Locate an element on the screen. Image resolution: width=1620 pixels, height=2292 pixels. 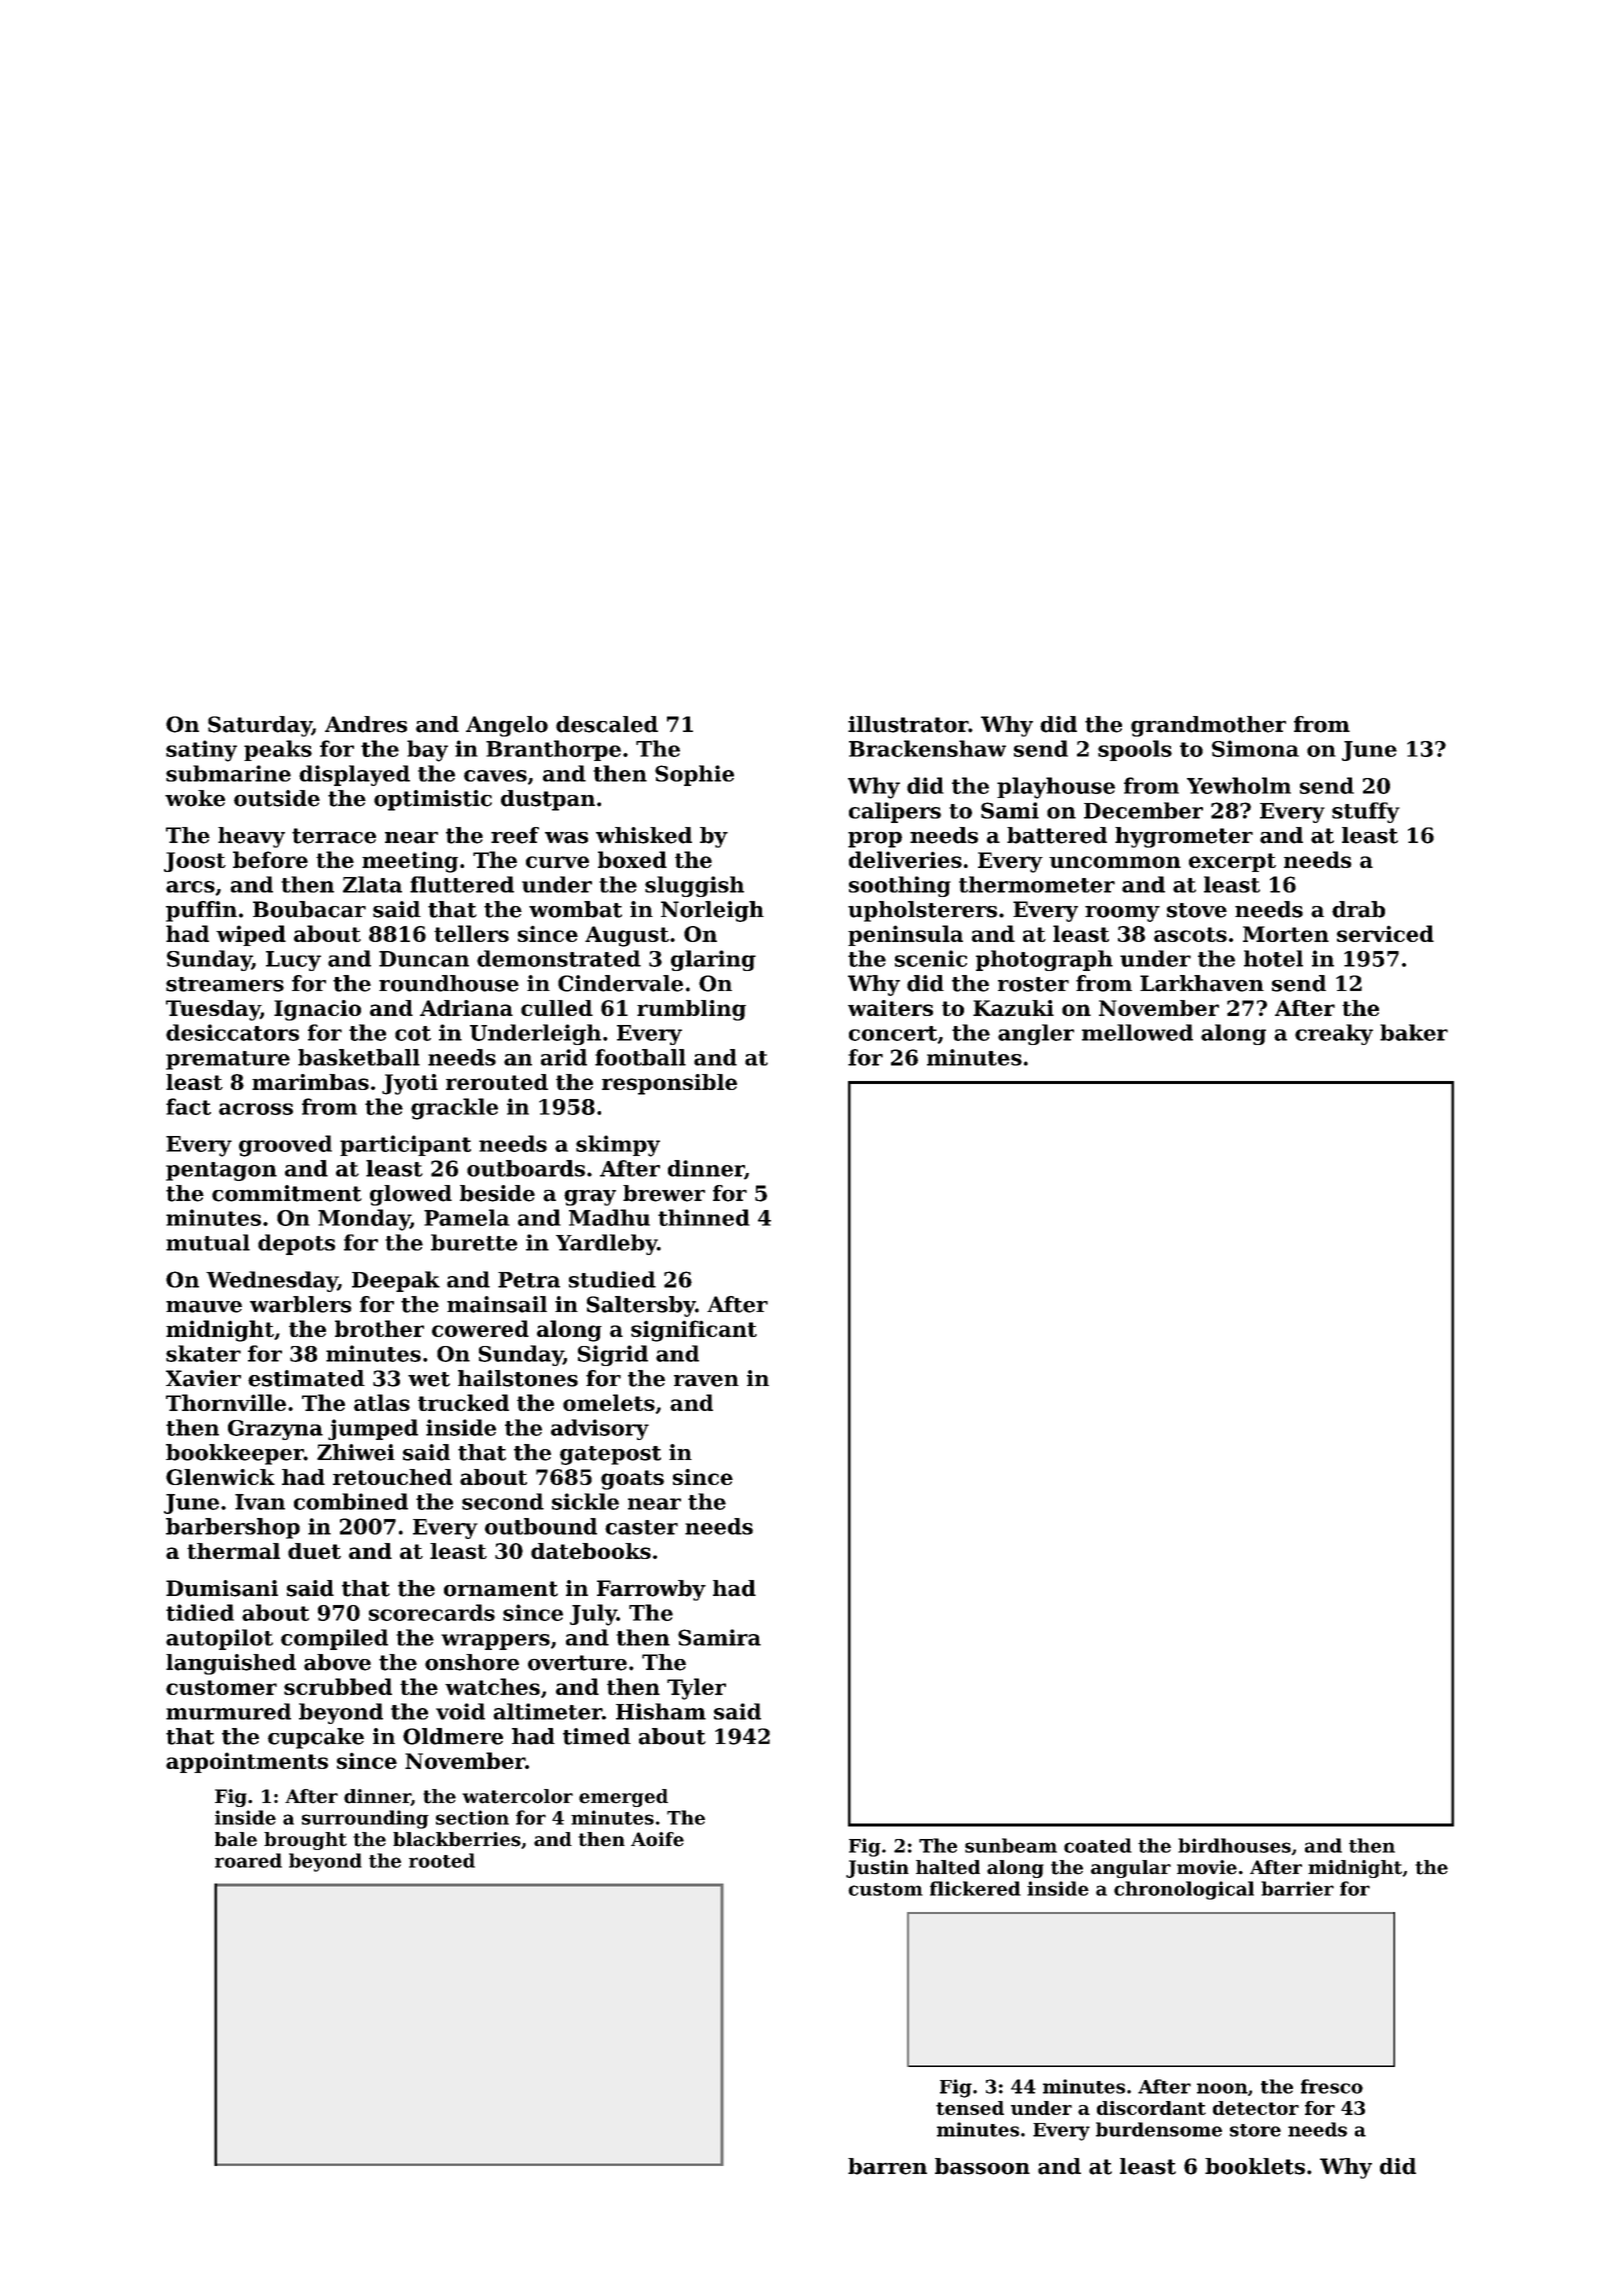
Duncan is located at coordinates (424, 959).
